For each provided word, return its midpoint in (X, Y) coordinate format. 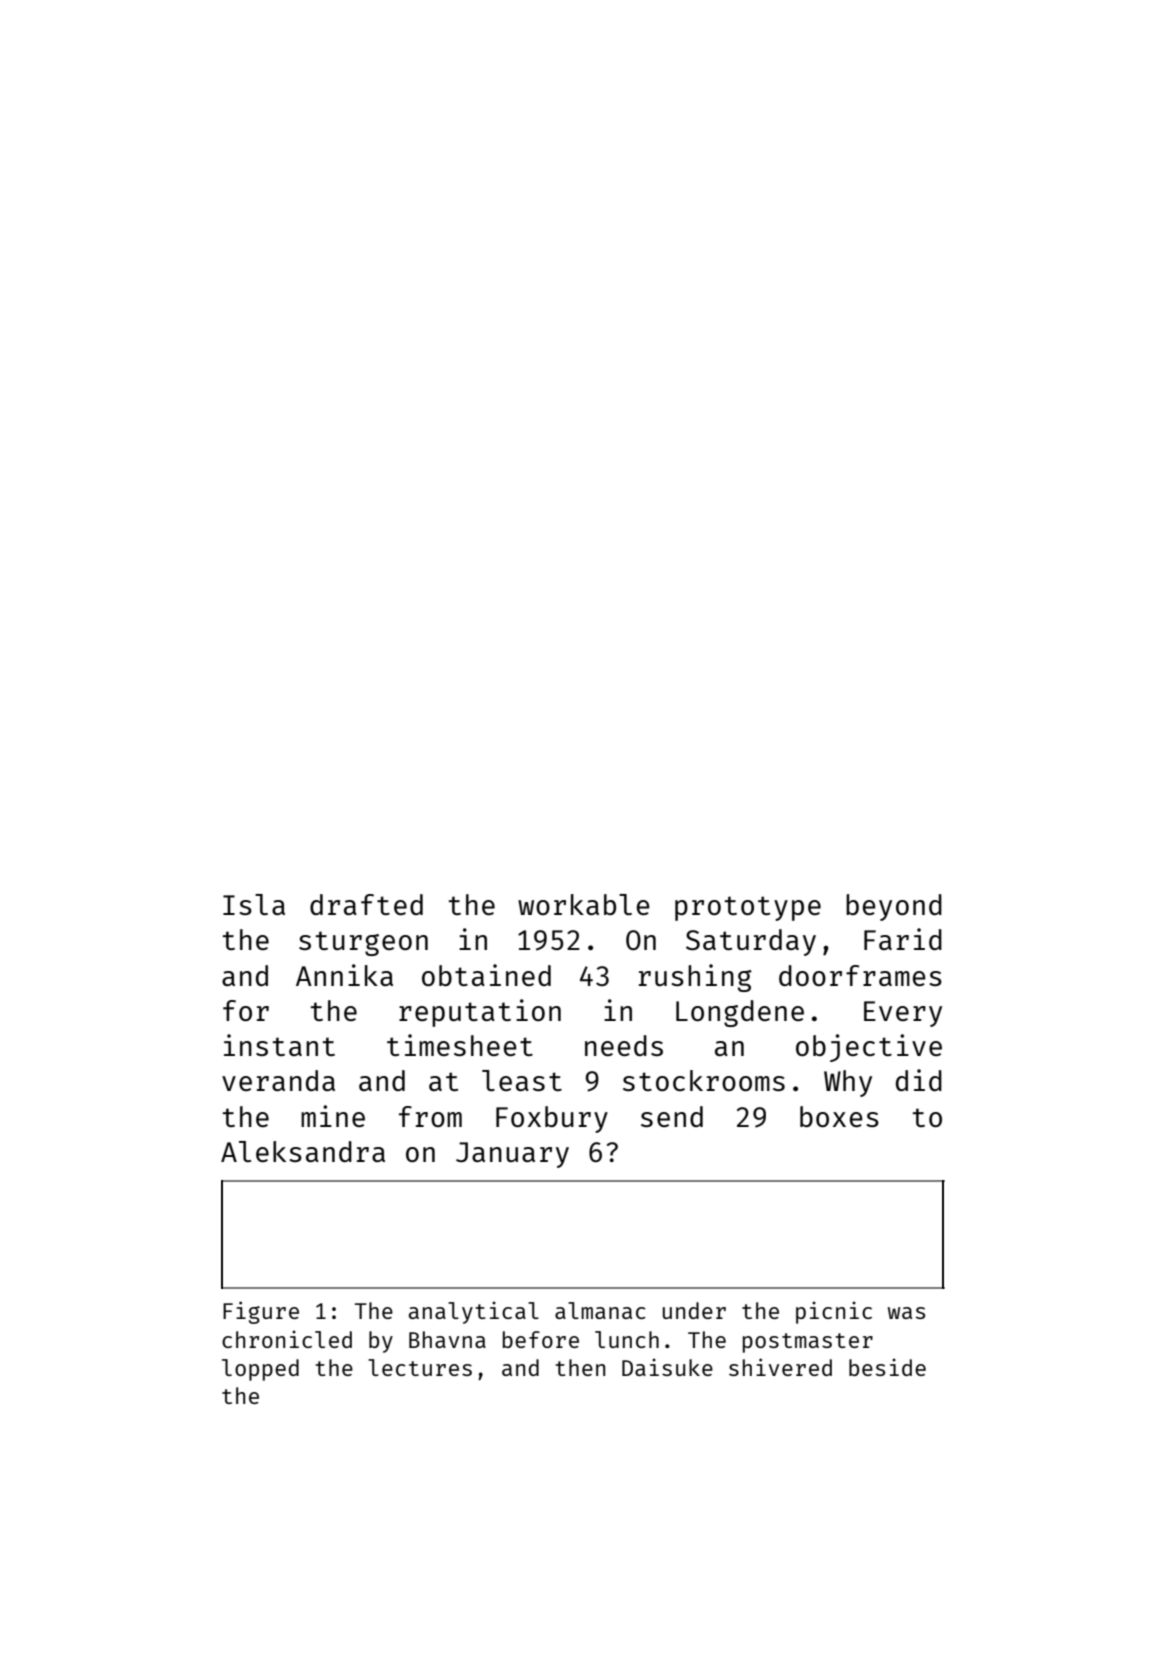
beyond (894, 907)
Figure (261, 1312)
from (430, 1116)
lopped (260, 1370)
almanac (600, 1310)
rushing (695, 978)
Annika (344, 975)
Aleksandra (303, 1151)
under (694, 1310)
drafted (366, 904)
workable (584, 904)
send (672, 1116)
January (512, 1155)
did (919, 1080)
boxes (839, 1116)
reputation (480, 1013)
